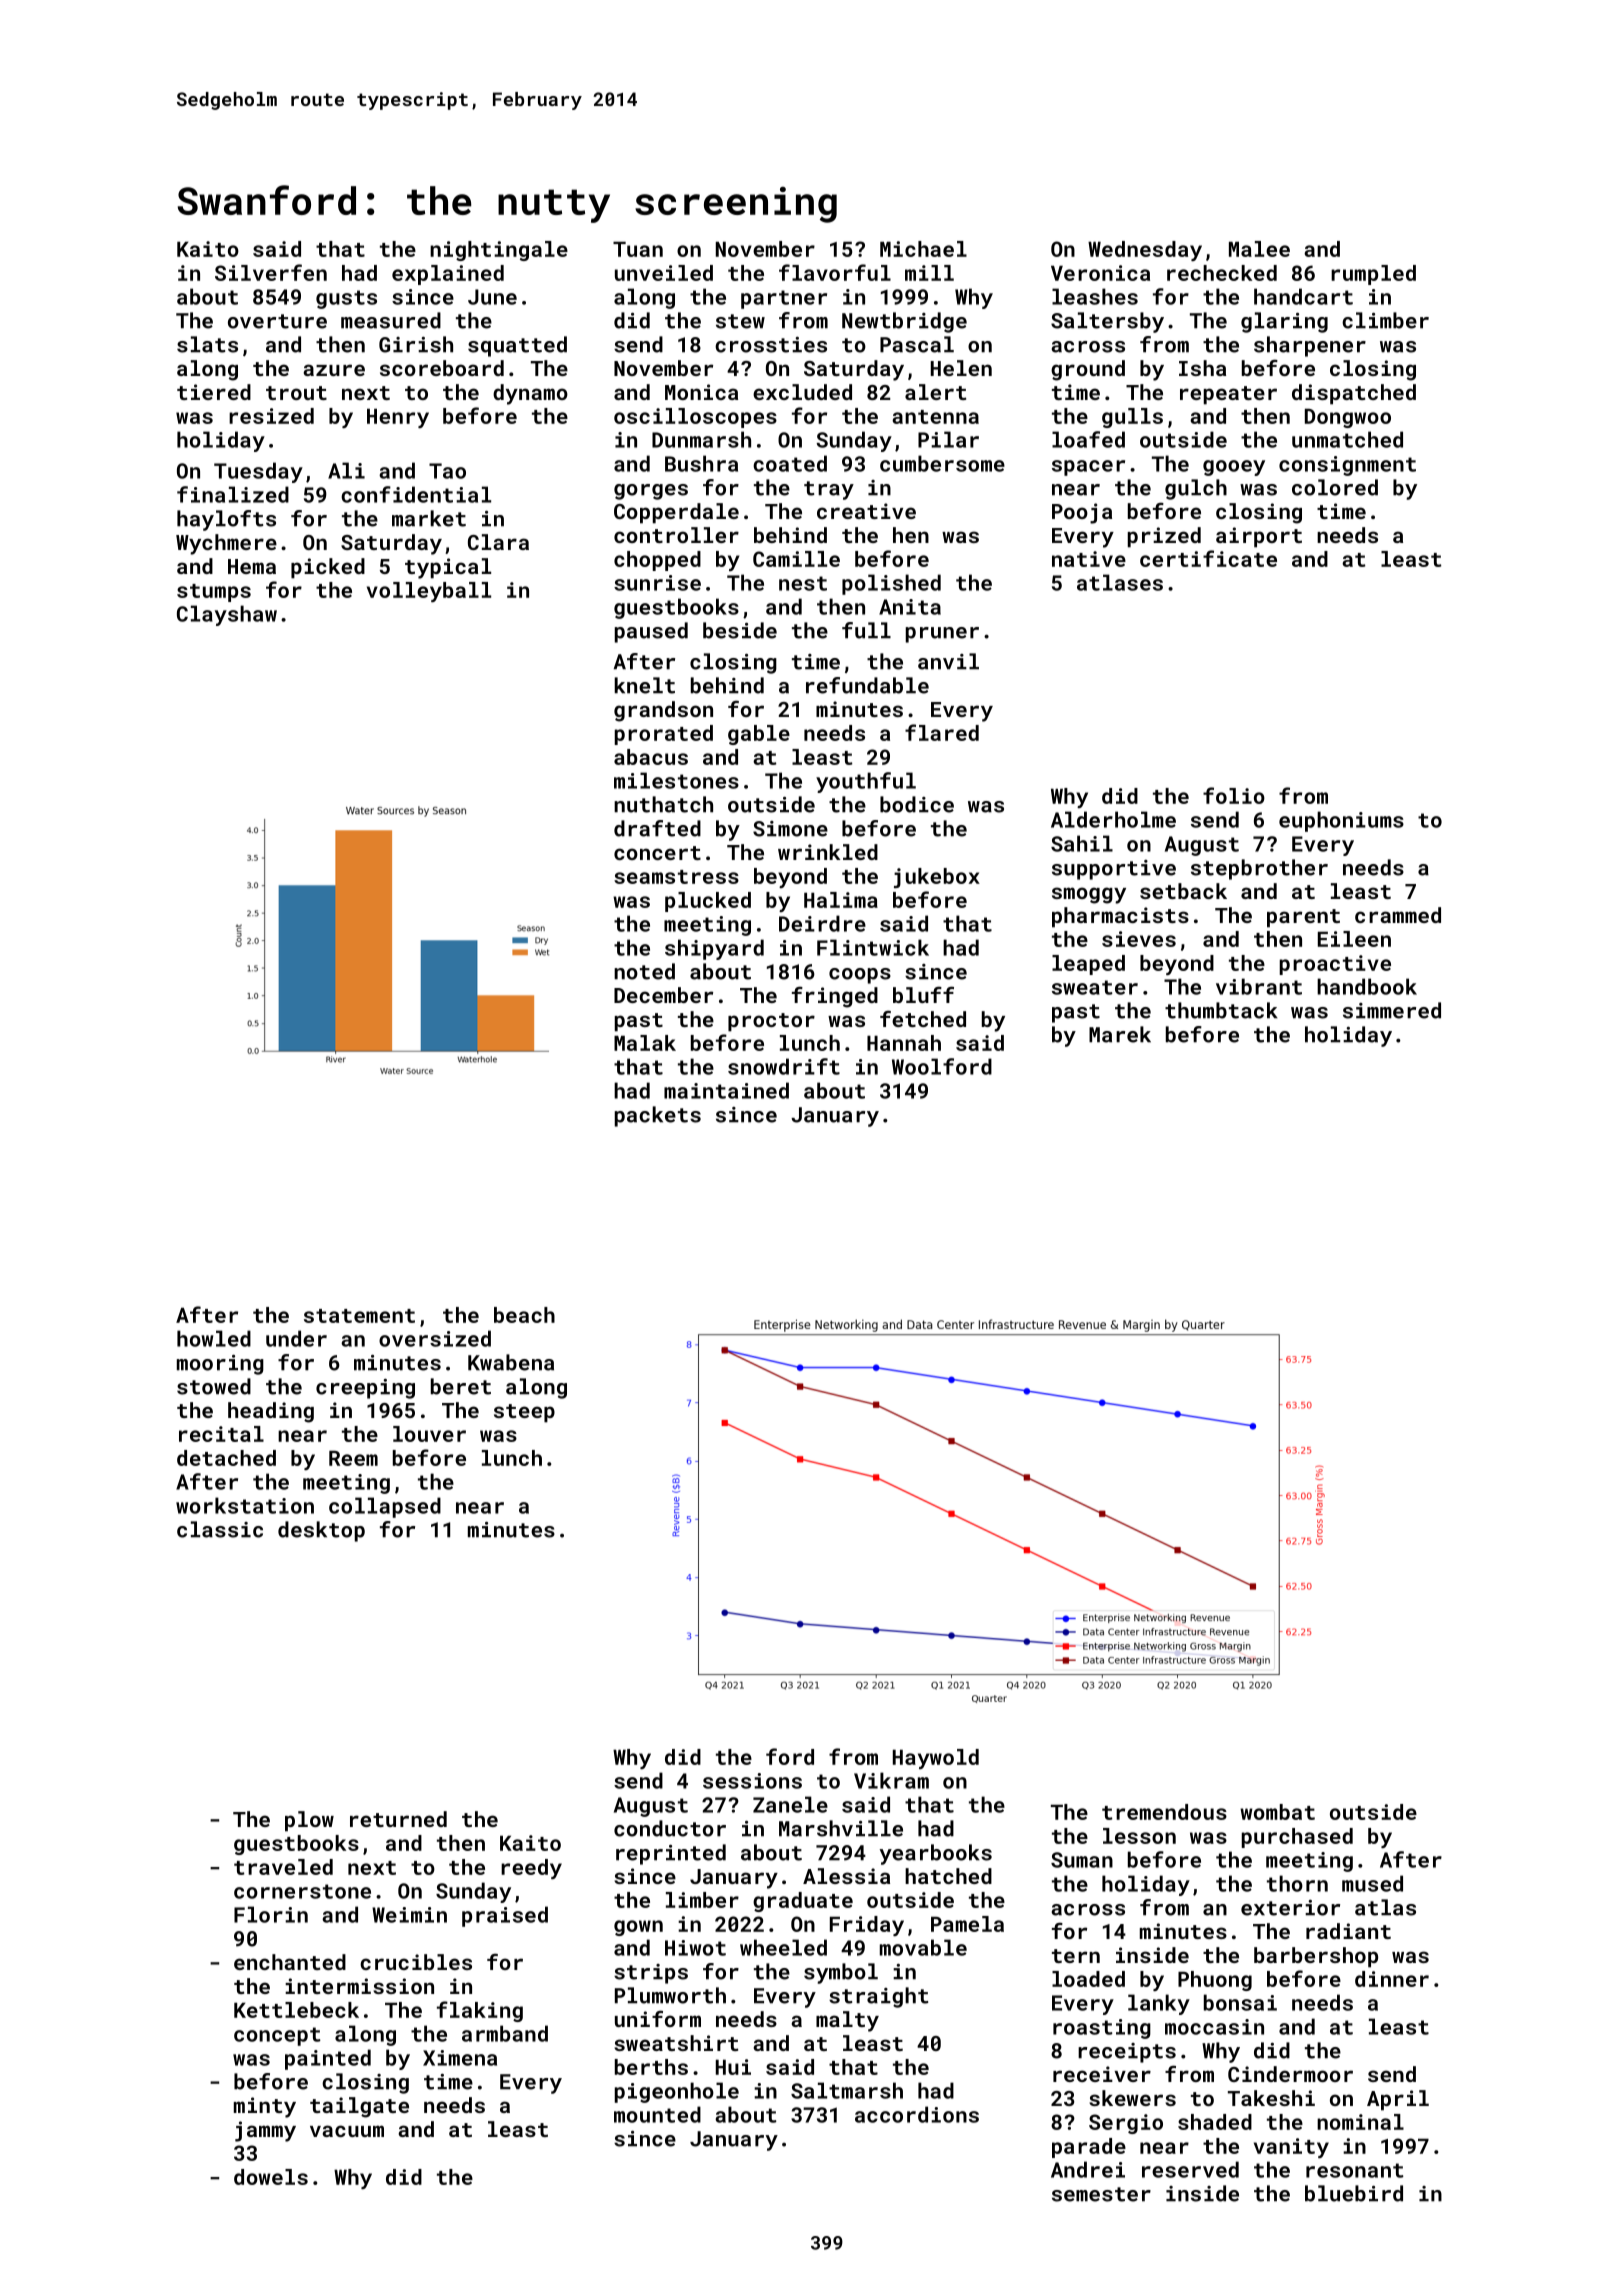 The image size is (1620, 2292). Describe the element at coordinates (353, 1458) in the image. I see `Reem` at that location.
